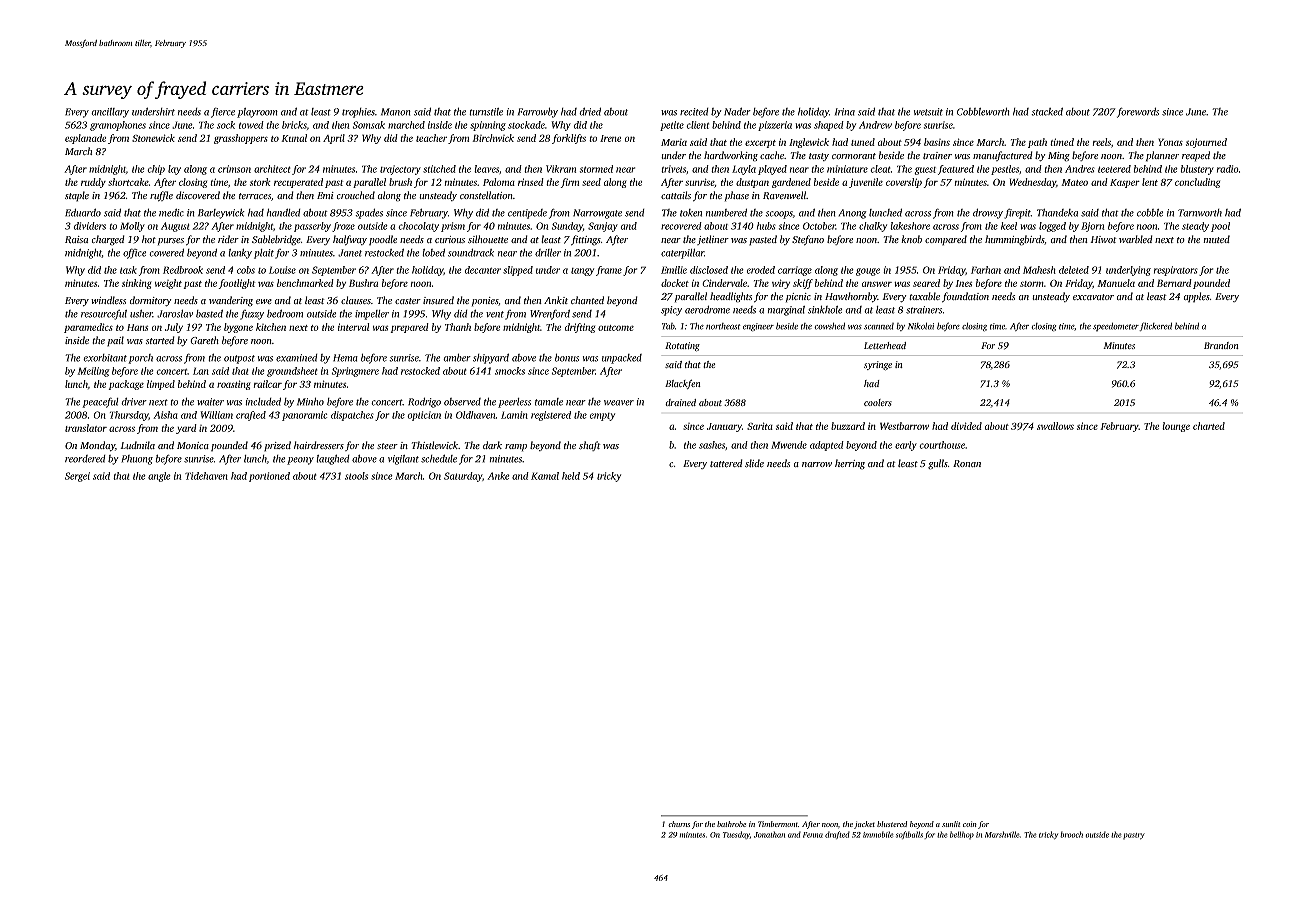  What do you see at coordinates (1047, 111) in the image?
I see `stacked` at bounding box center [1047, 111].
